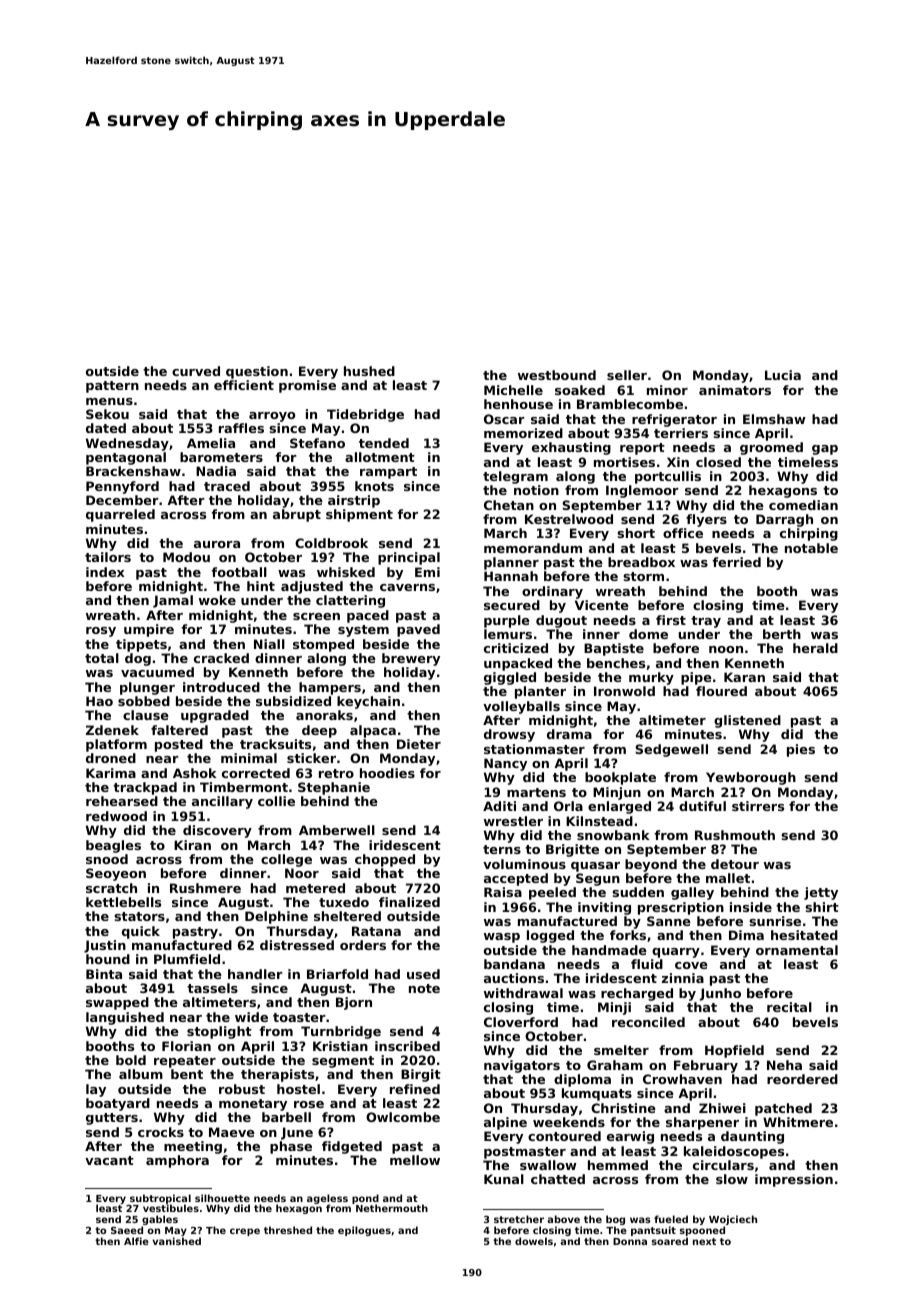 The height and width of the page is (1308, 924). What do you see at coordinates (801, 750) in the page?
I see `pies` at bounding box center [801, 750].
